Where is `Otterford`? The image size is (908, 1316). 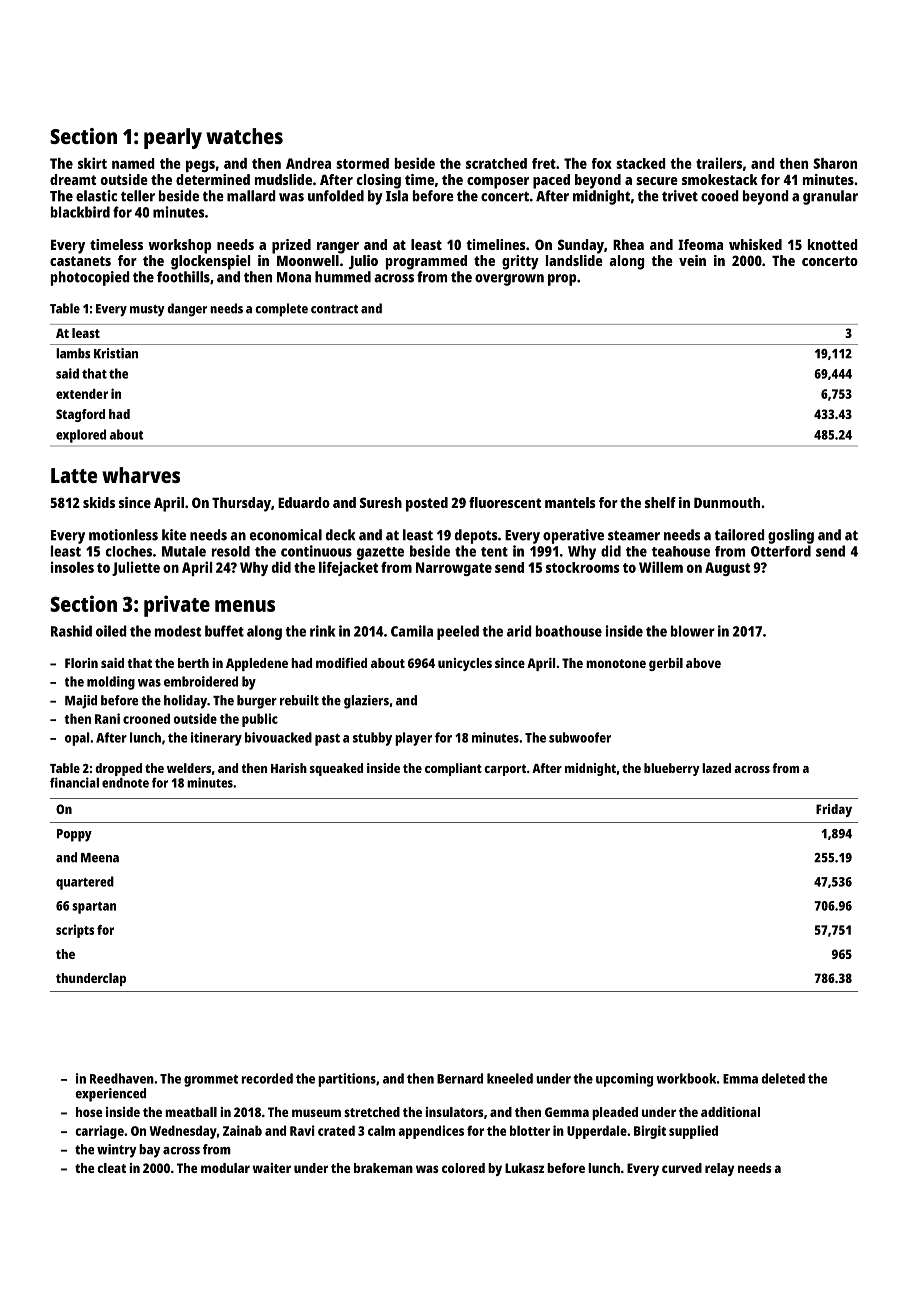 Otterford is located at coordinates (781, 551).
